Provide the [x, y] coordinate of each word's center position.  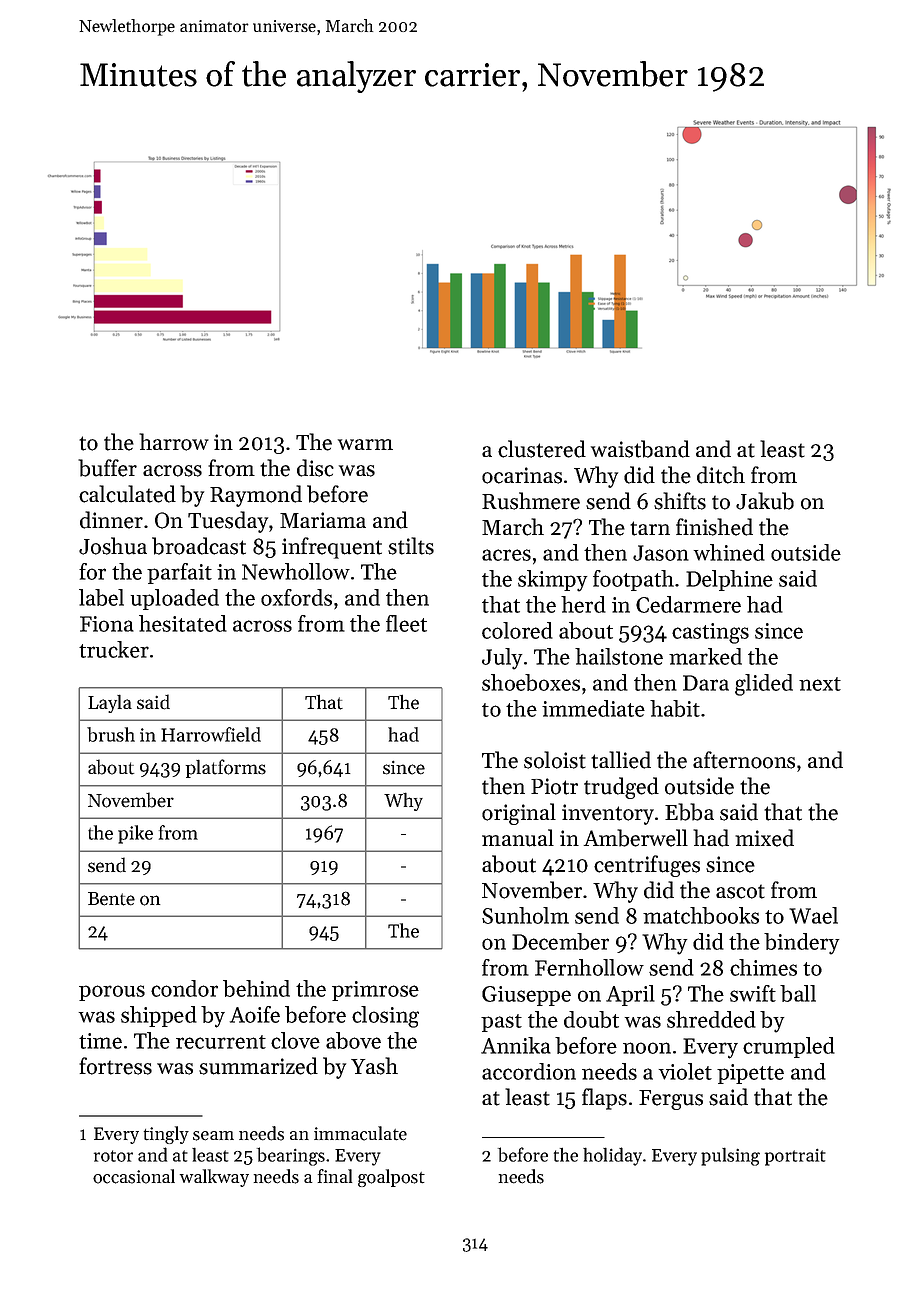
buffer [107, 468]
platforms [226, 768]
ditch [721, 475]
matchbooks [701, 915]
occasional [134, 1176]
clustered [542, 449]
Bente [111, 899]
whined [729, 552]
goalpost [391, 1178]
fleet [406, 623]
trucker [114, 649]
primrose [375, 991]
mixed [764, 838]
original [519, 814]
